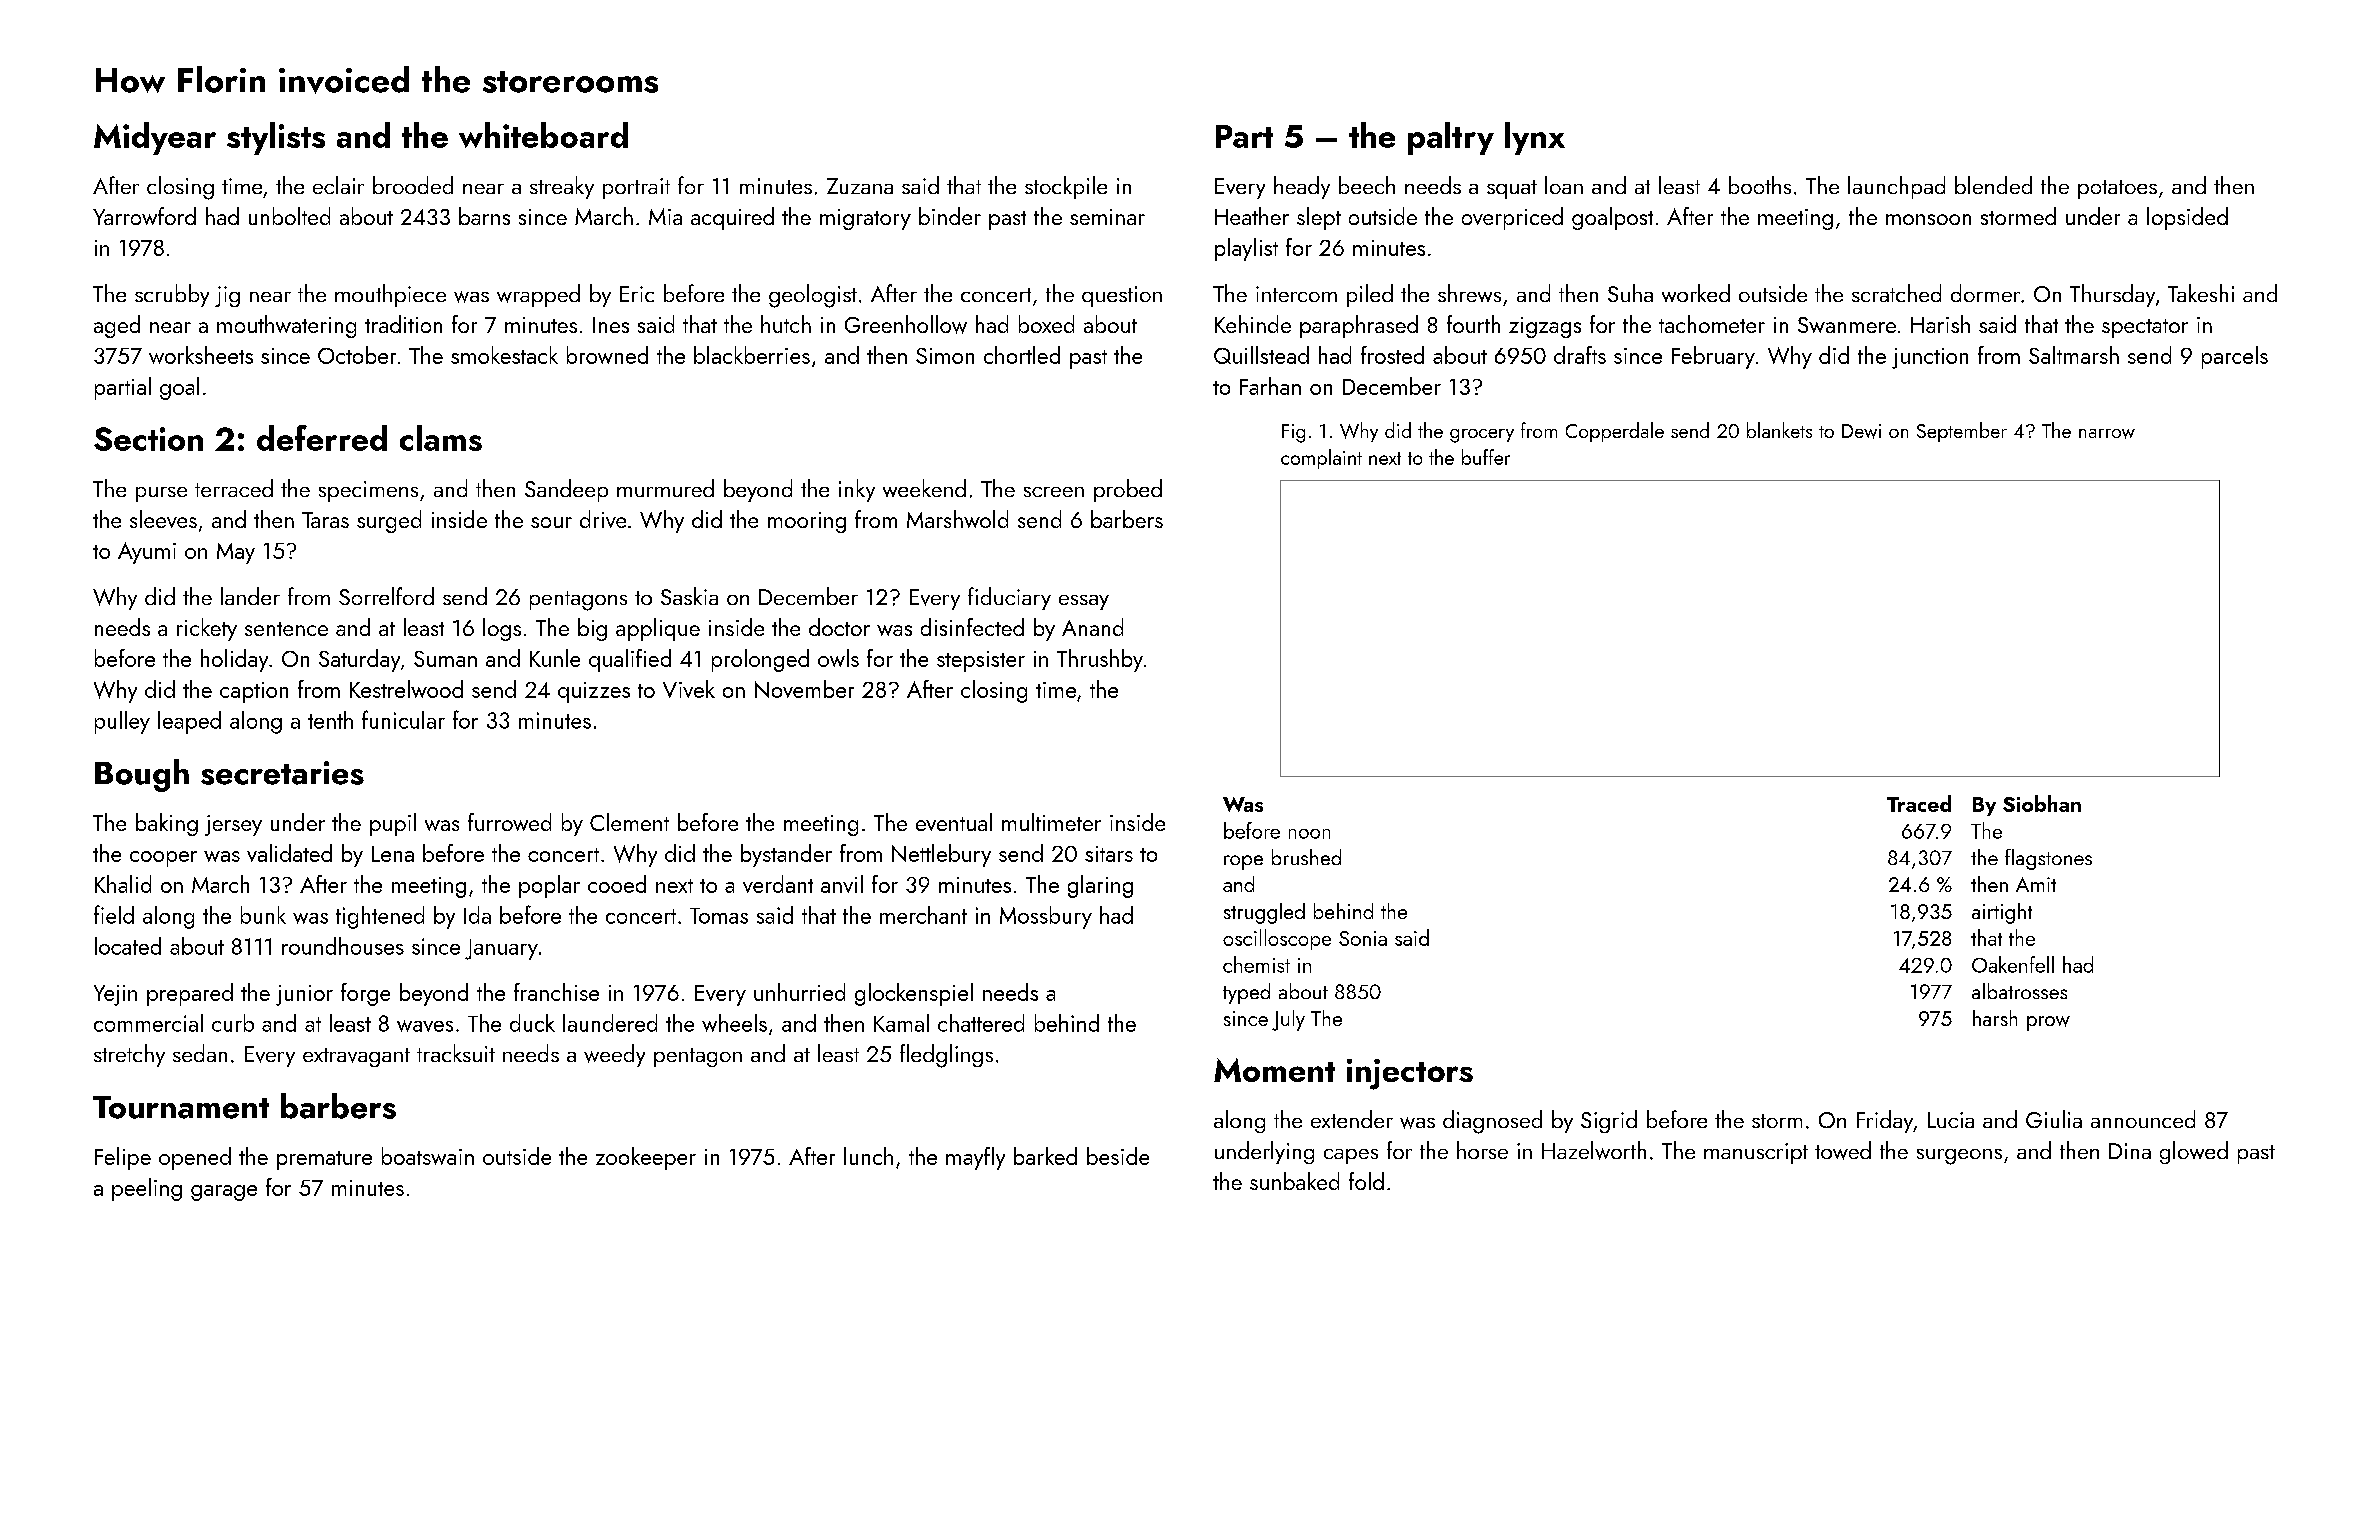 The width and height of the document is (2380, 1540). I want to click on peeling, so click(147, 1189).
